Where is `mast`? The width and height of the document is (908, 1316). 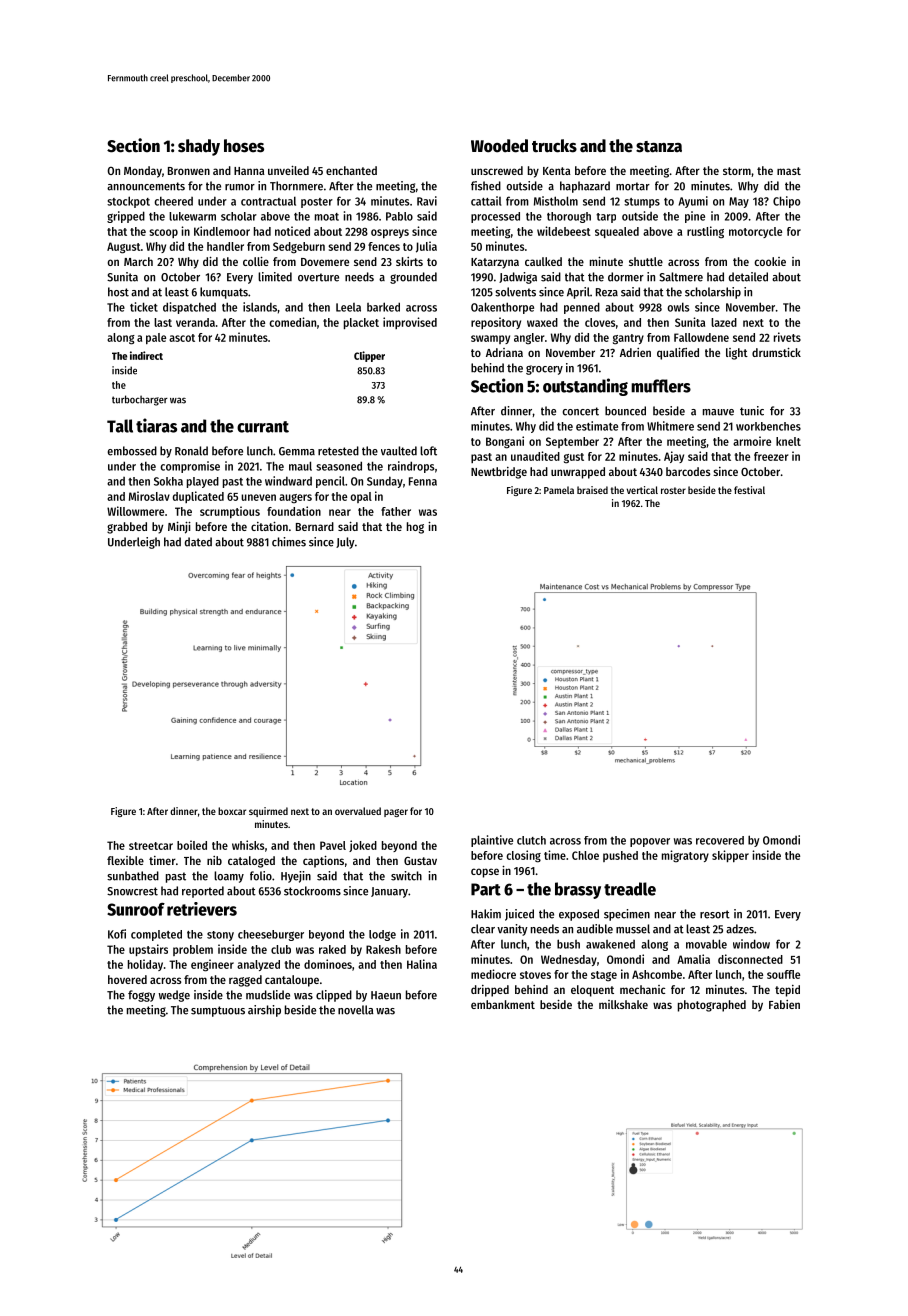
mast is located at coordinates (789, 171).
